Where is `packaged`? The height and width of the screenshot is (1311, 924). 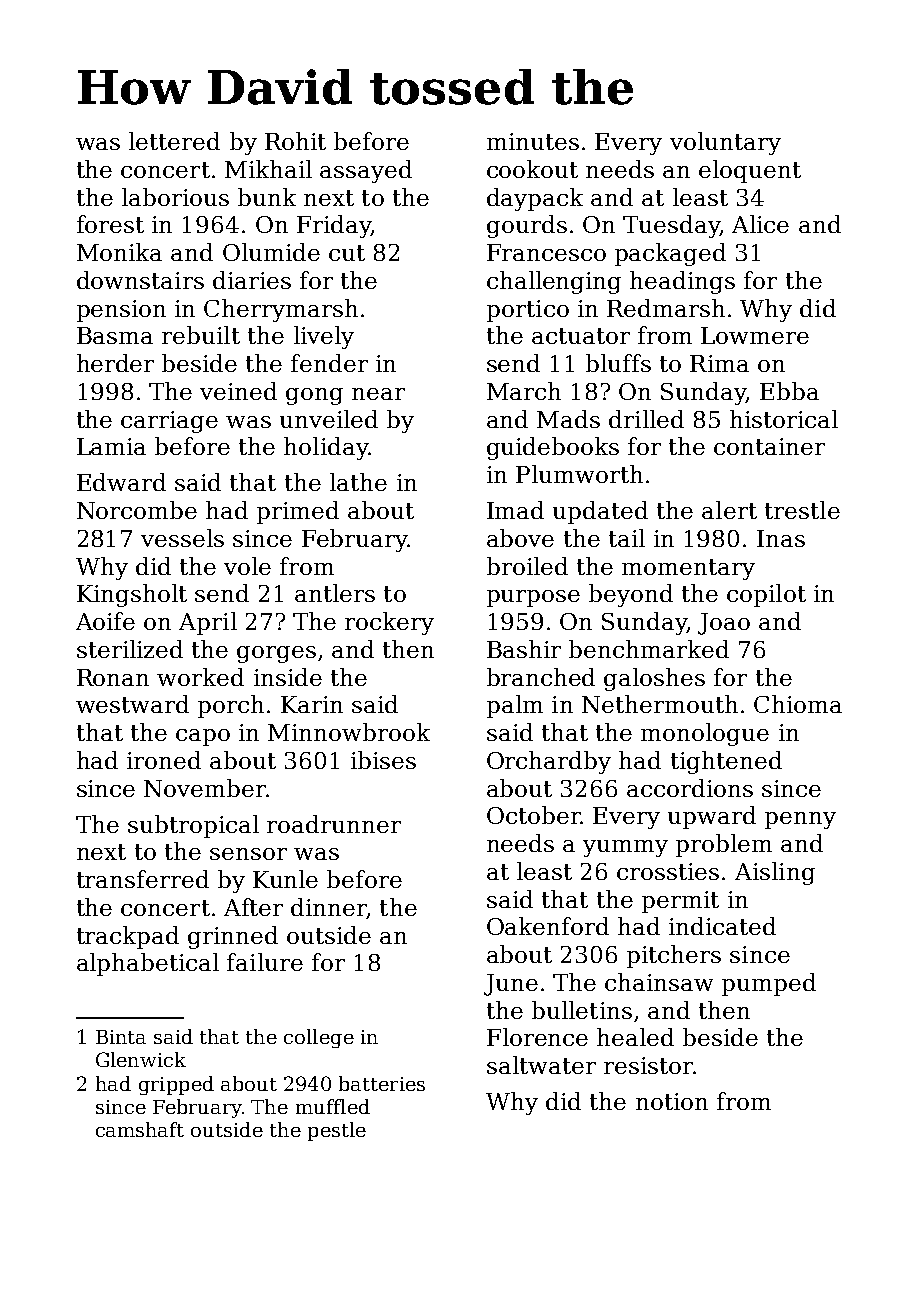
packaged is located at coordinates (670, 254).
